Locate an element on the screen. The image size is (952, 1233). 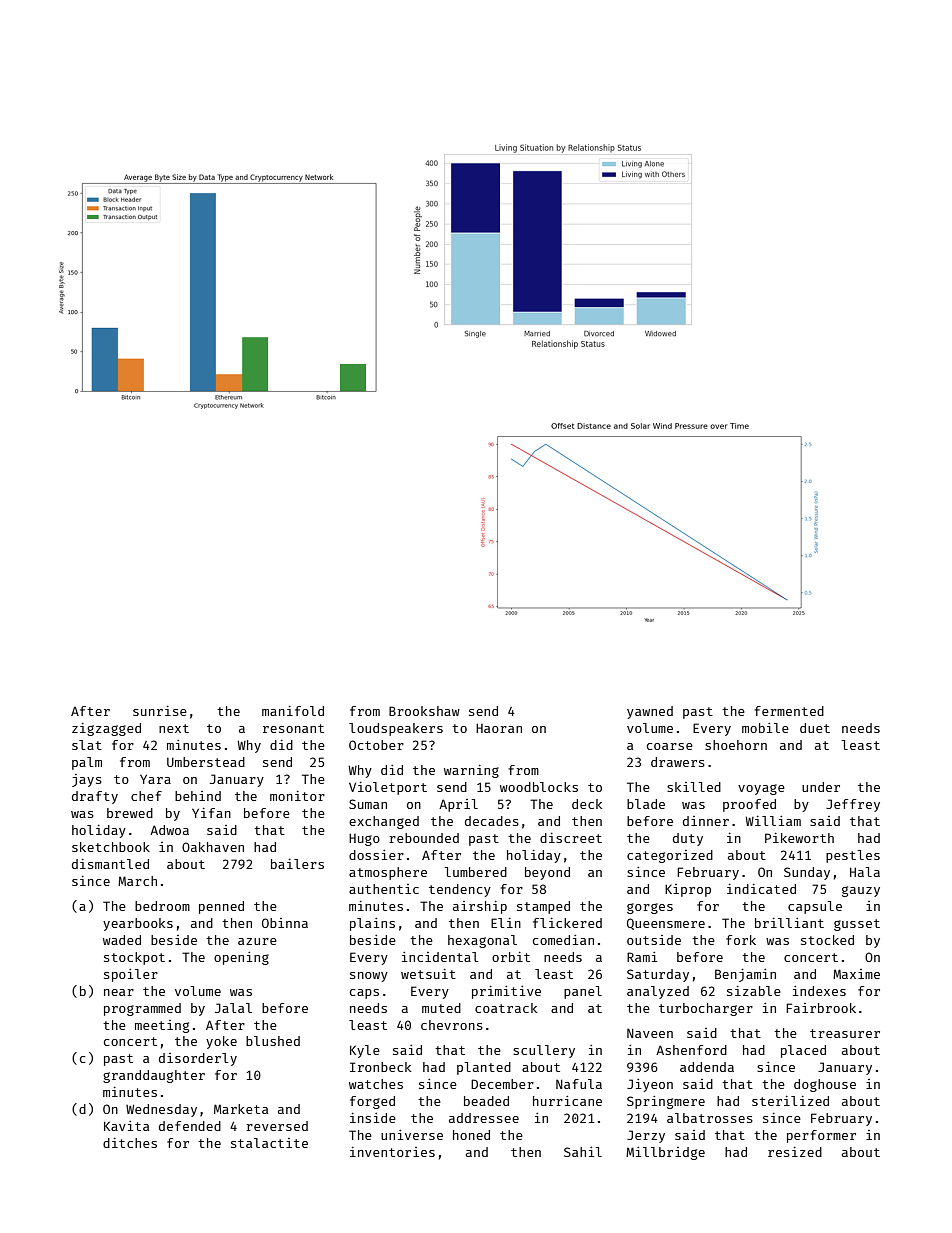
fermented is located at coordinates (789, 711).
